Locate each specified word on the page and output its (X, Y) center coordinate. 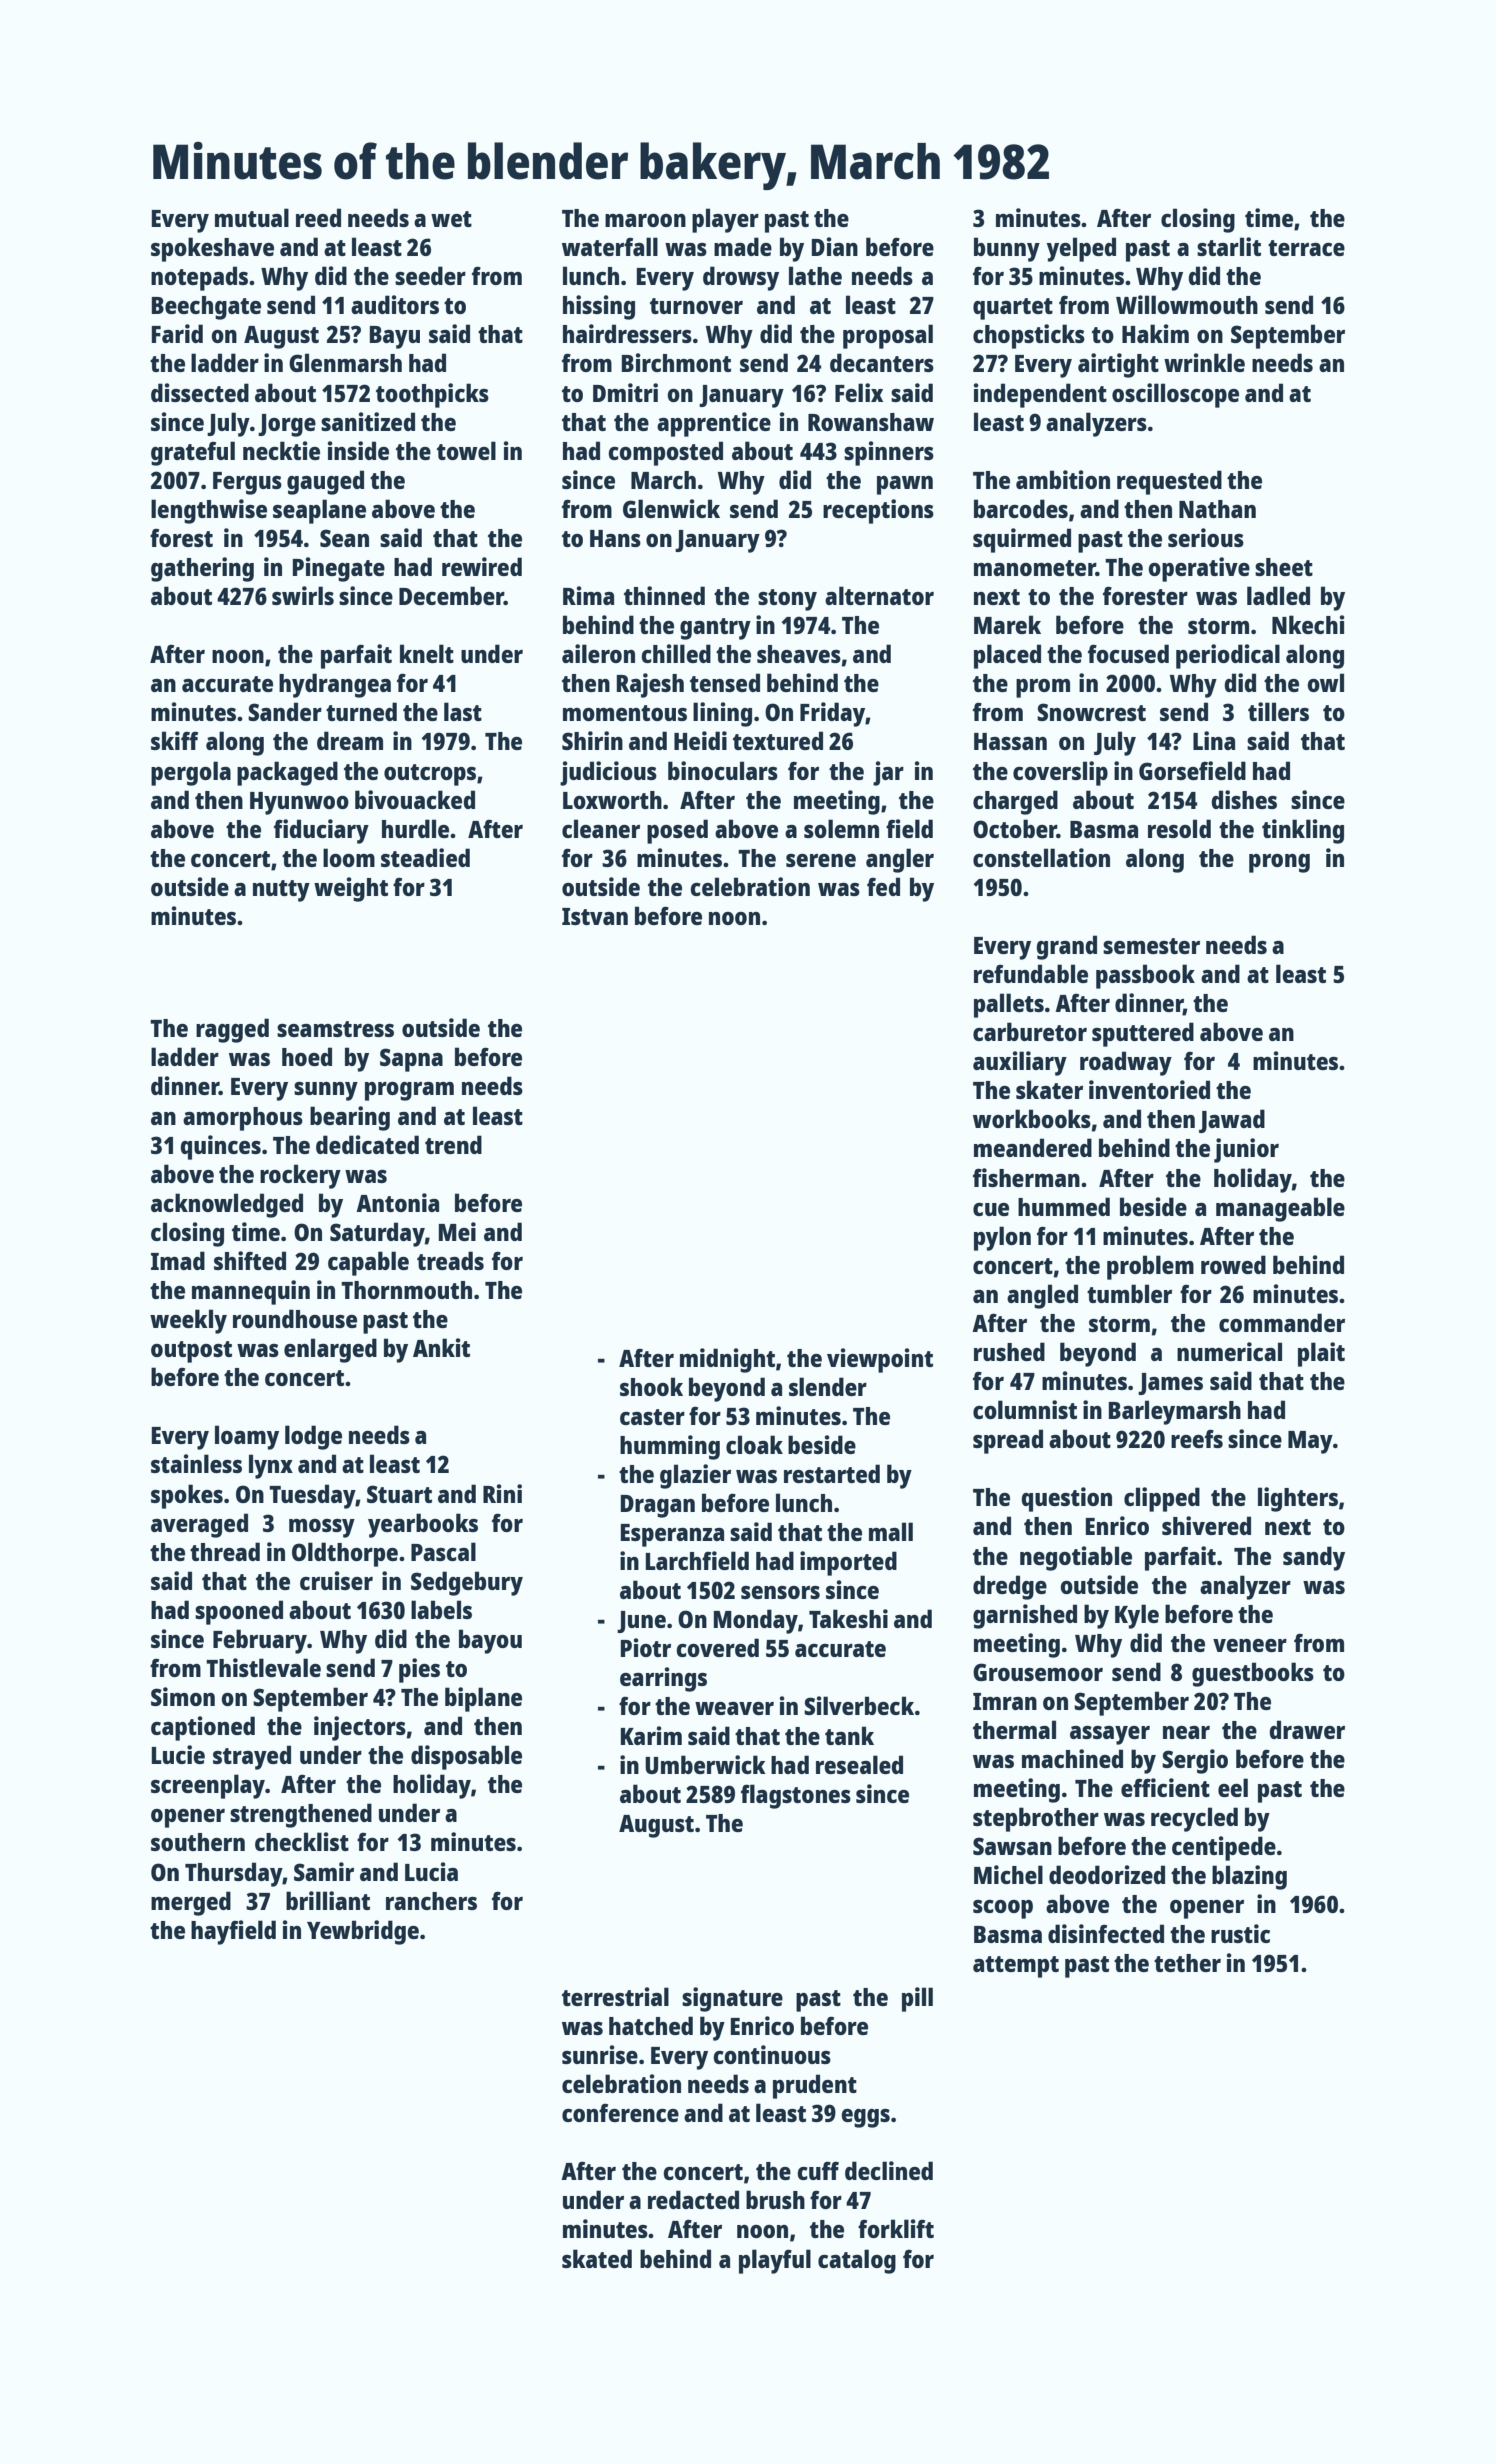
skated (597, 2258)
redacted (693, 2199)
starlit (1229, 246)
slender (828, 1386)
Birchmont (676, 362)
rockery (300, 1176)
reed (318, 217)
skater (1049, 1089)
